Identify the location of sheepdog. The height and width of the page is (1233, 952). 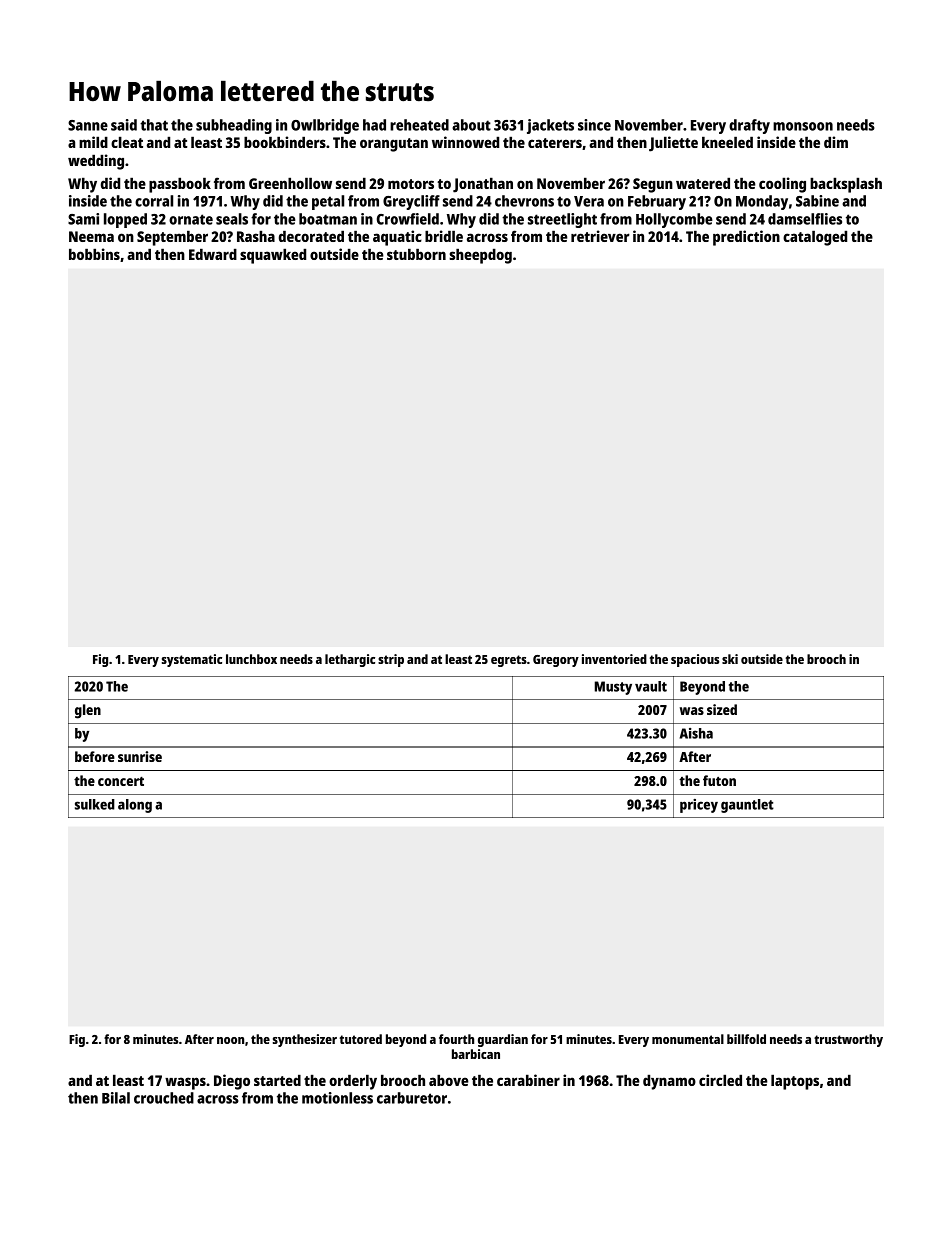
(480, 256).
